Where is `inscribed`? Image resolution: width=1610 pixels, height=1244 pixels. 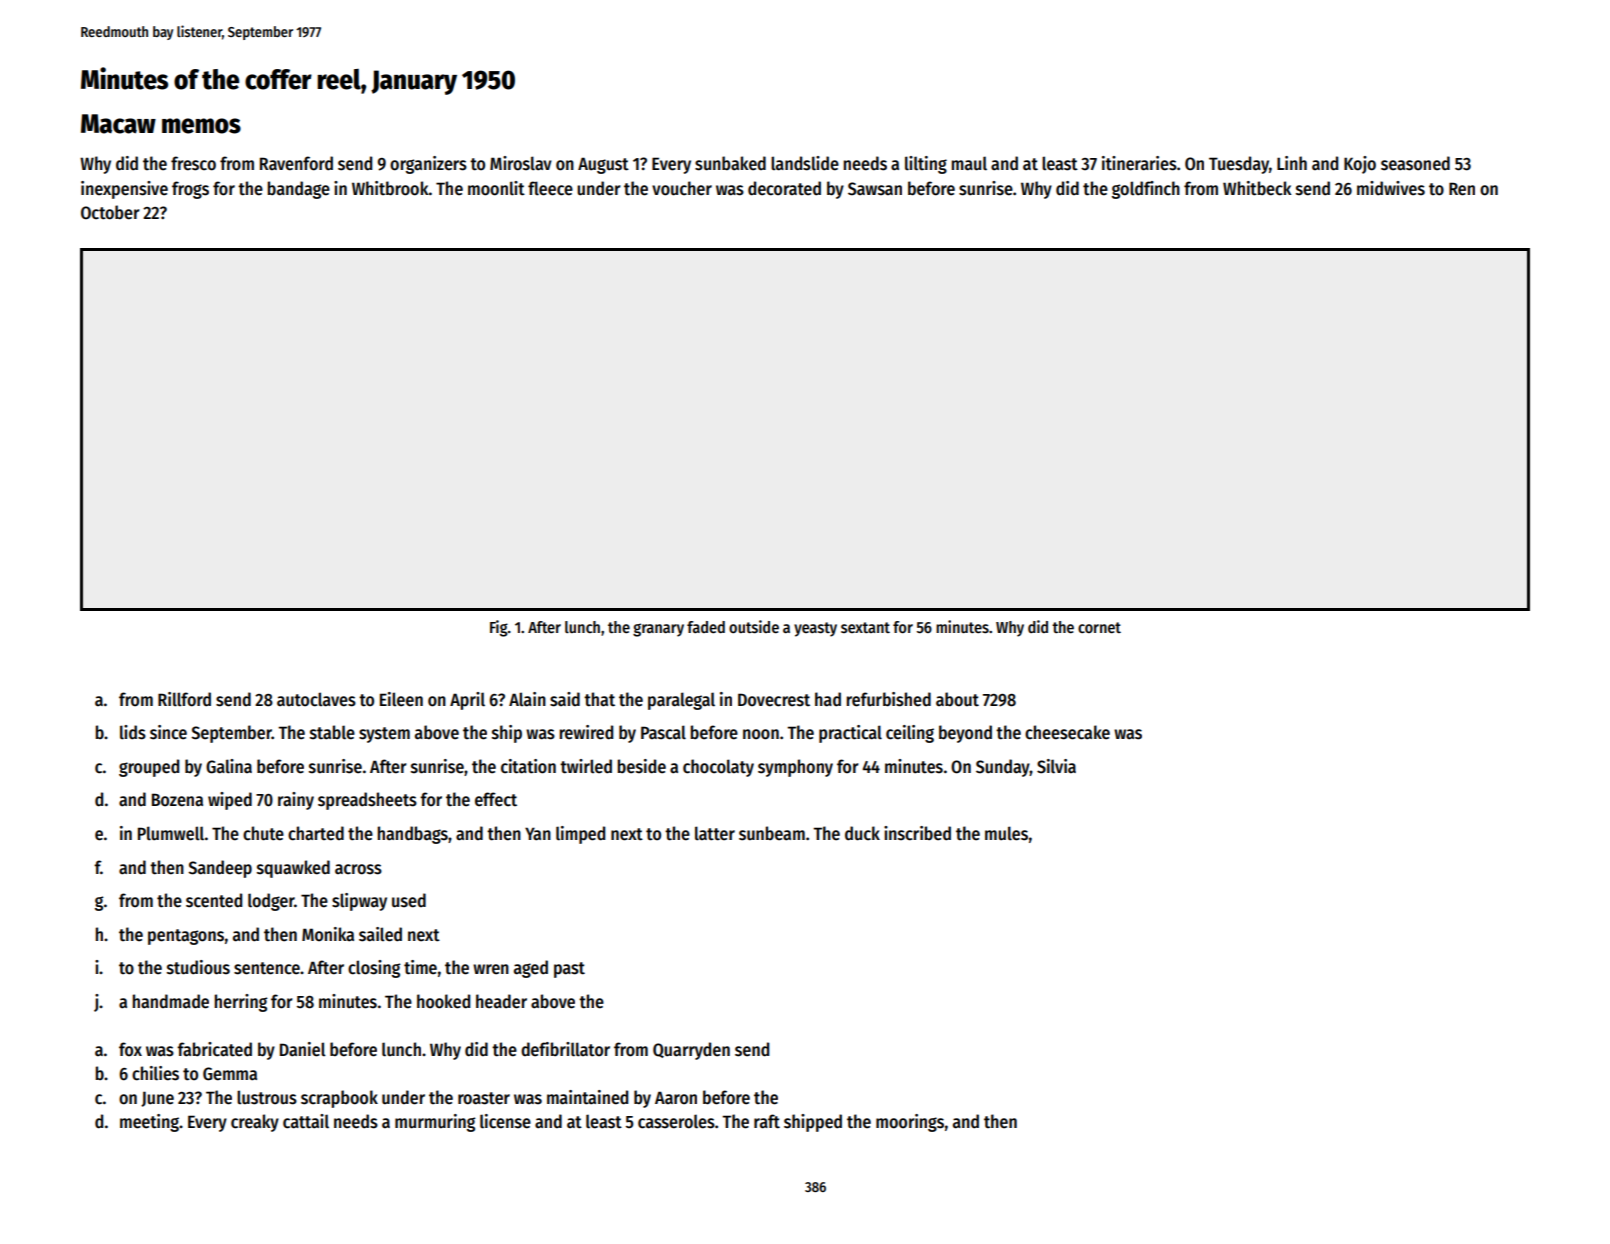 inscribed is located at coordinates (917, 833).
